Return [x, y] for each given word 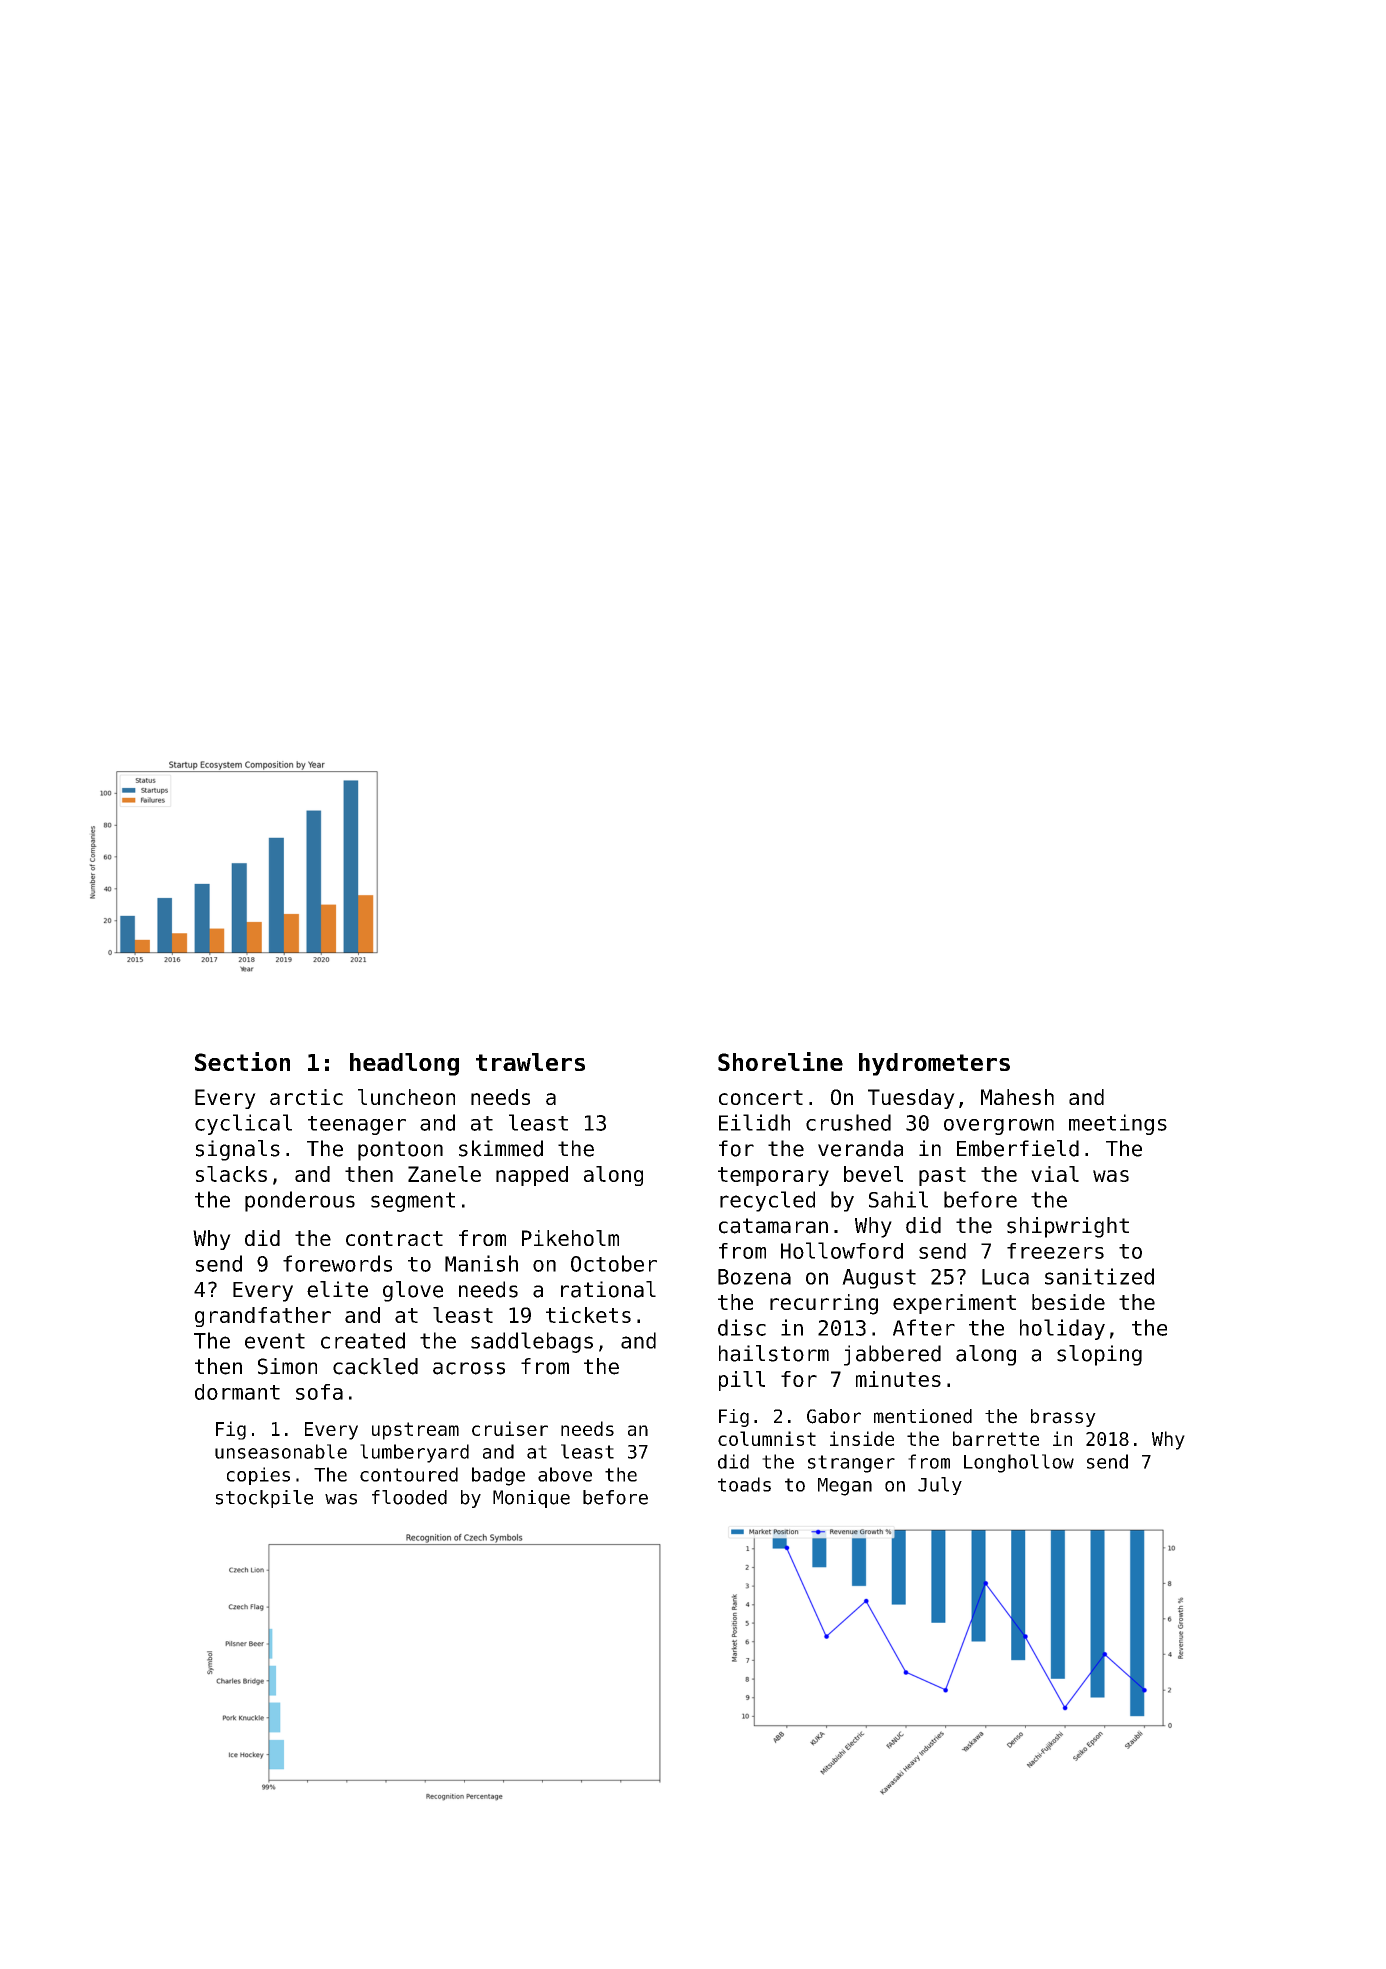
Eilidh [754, 1122]
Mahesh [1017, 1097]
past [942, 1176]
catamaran [773, 1226]
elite [337, 1289]
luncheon [406, 1097]
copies [258, 1476]
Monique [531, 1499]
